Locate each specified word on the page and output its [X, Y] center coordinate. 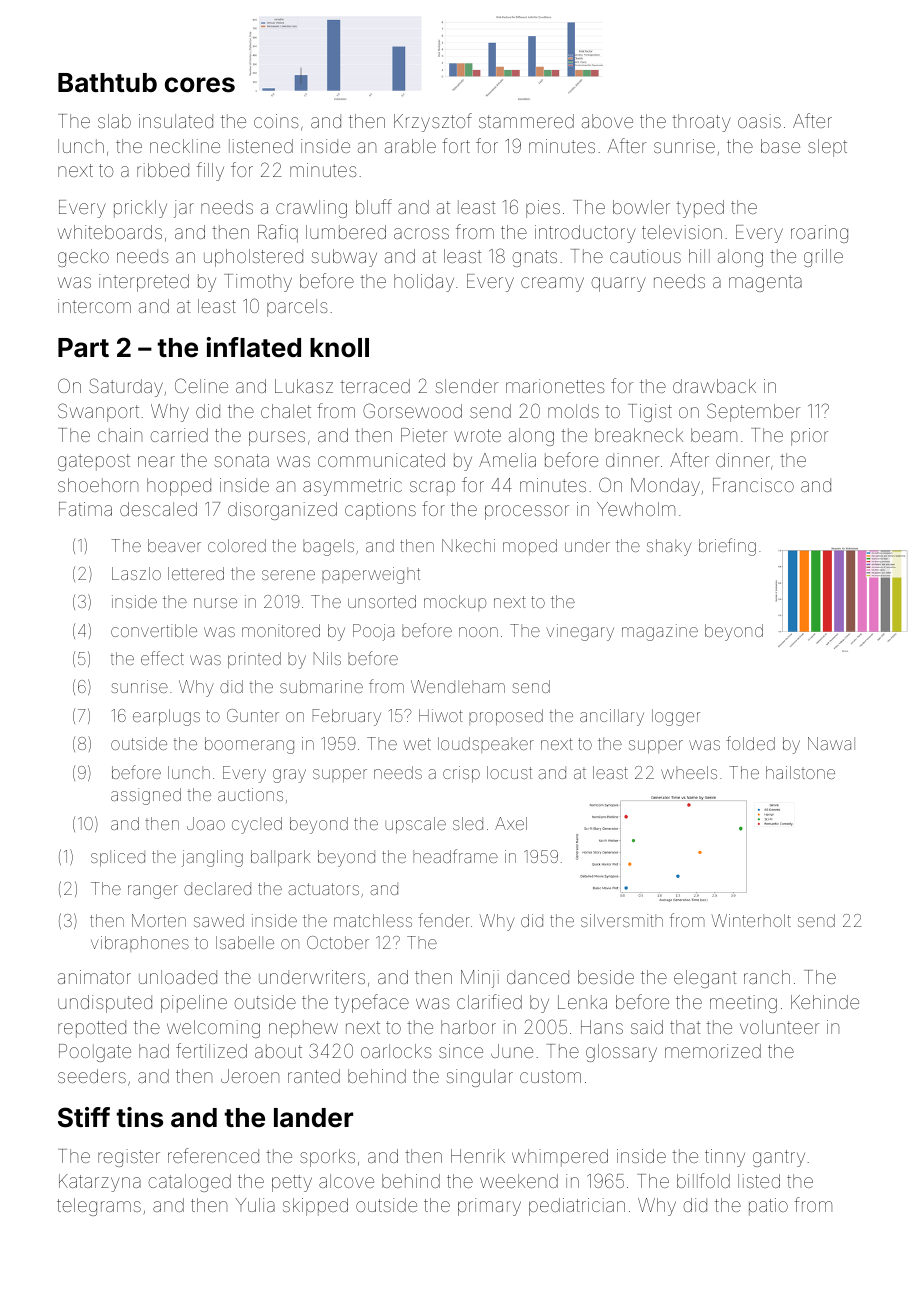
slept [827, 148]
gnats [534, 258]
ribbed [163, 170]
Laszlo [136, 573]
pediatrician [577, 1207]
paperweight [371, 575]
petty [292, 1183]
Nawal [831, 743]
